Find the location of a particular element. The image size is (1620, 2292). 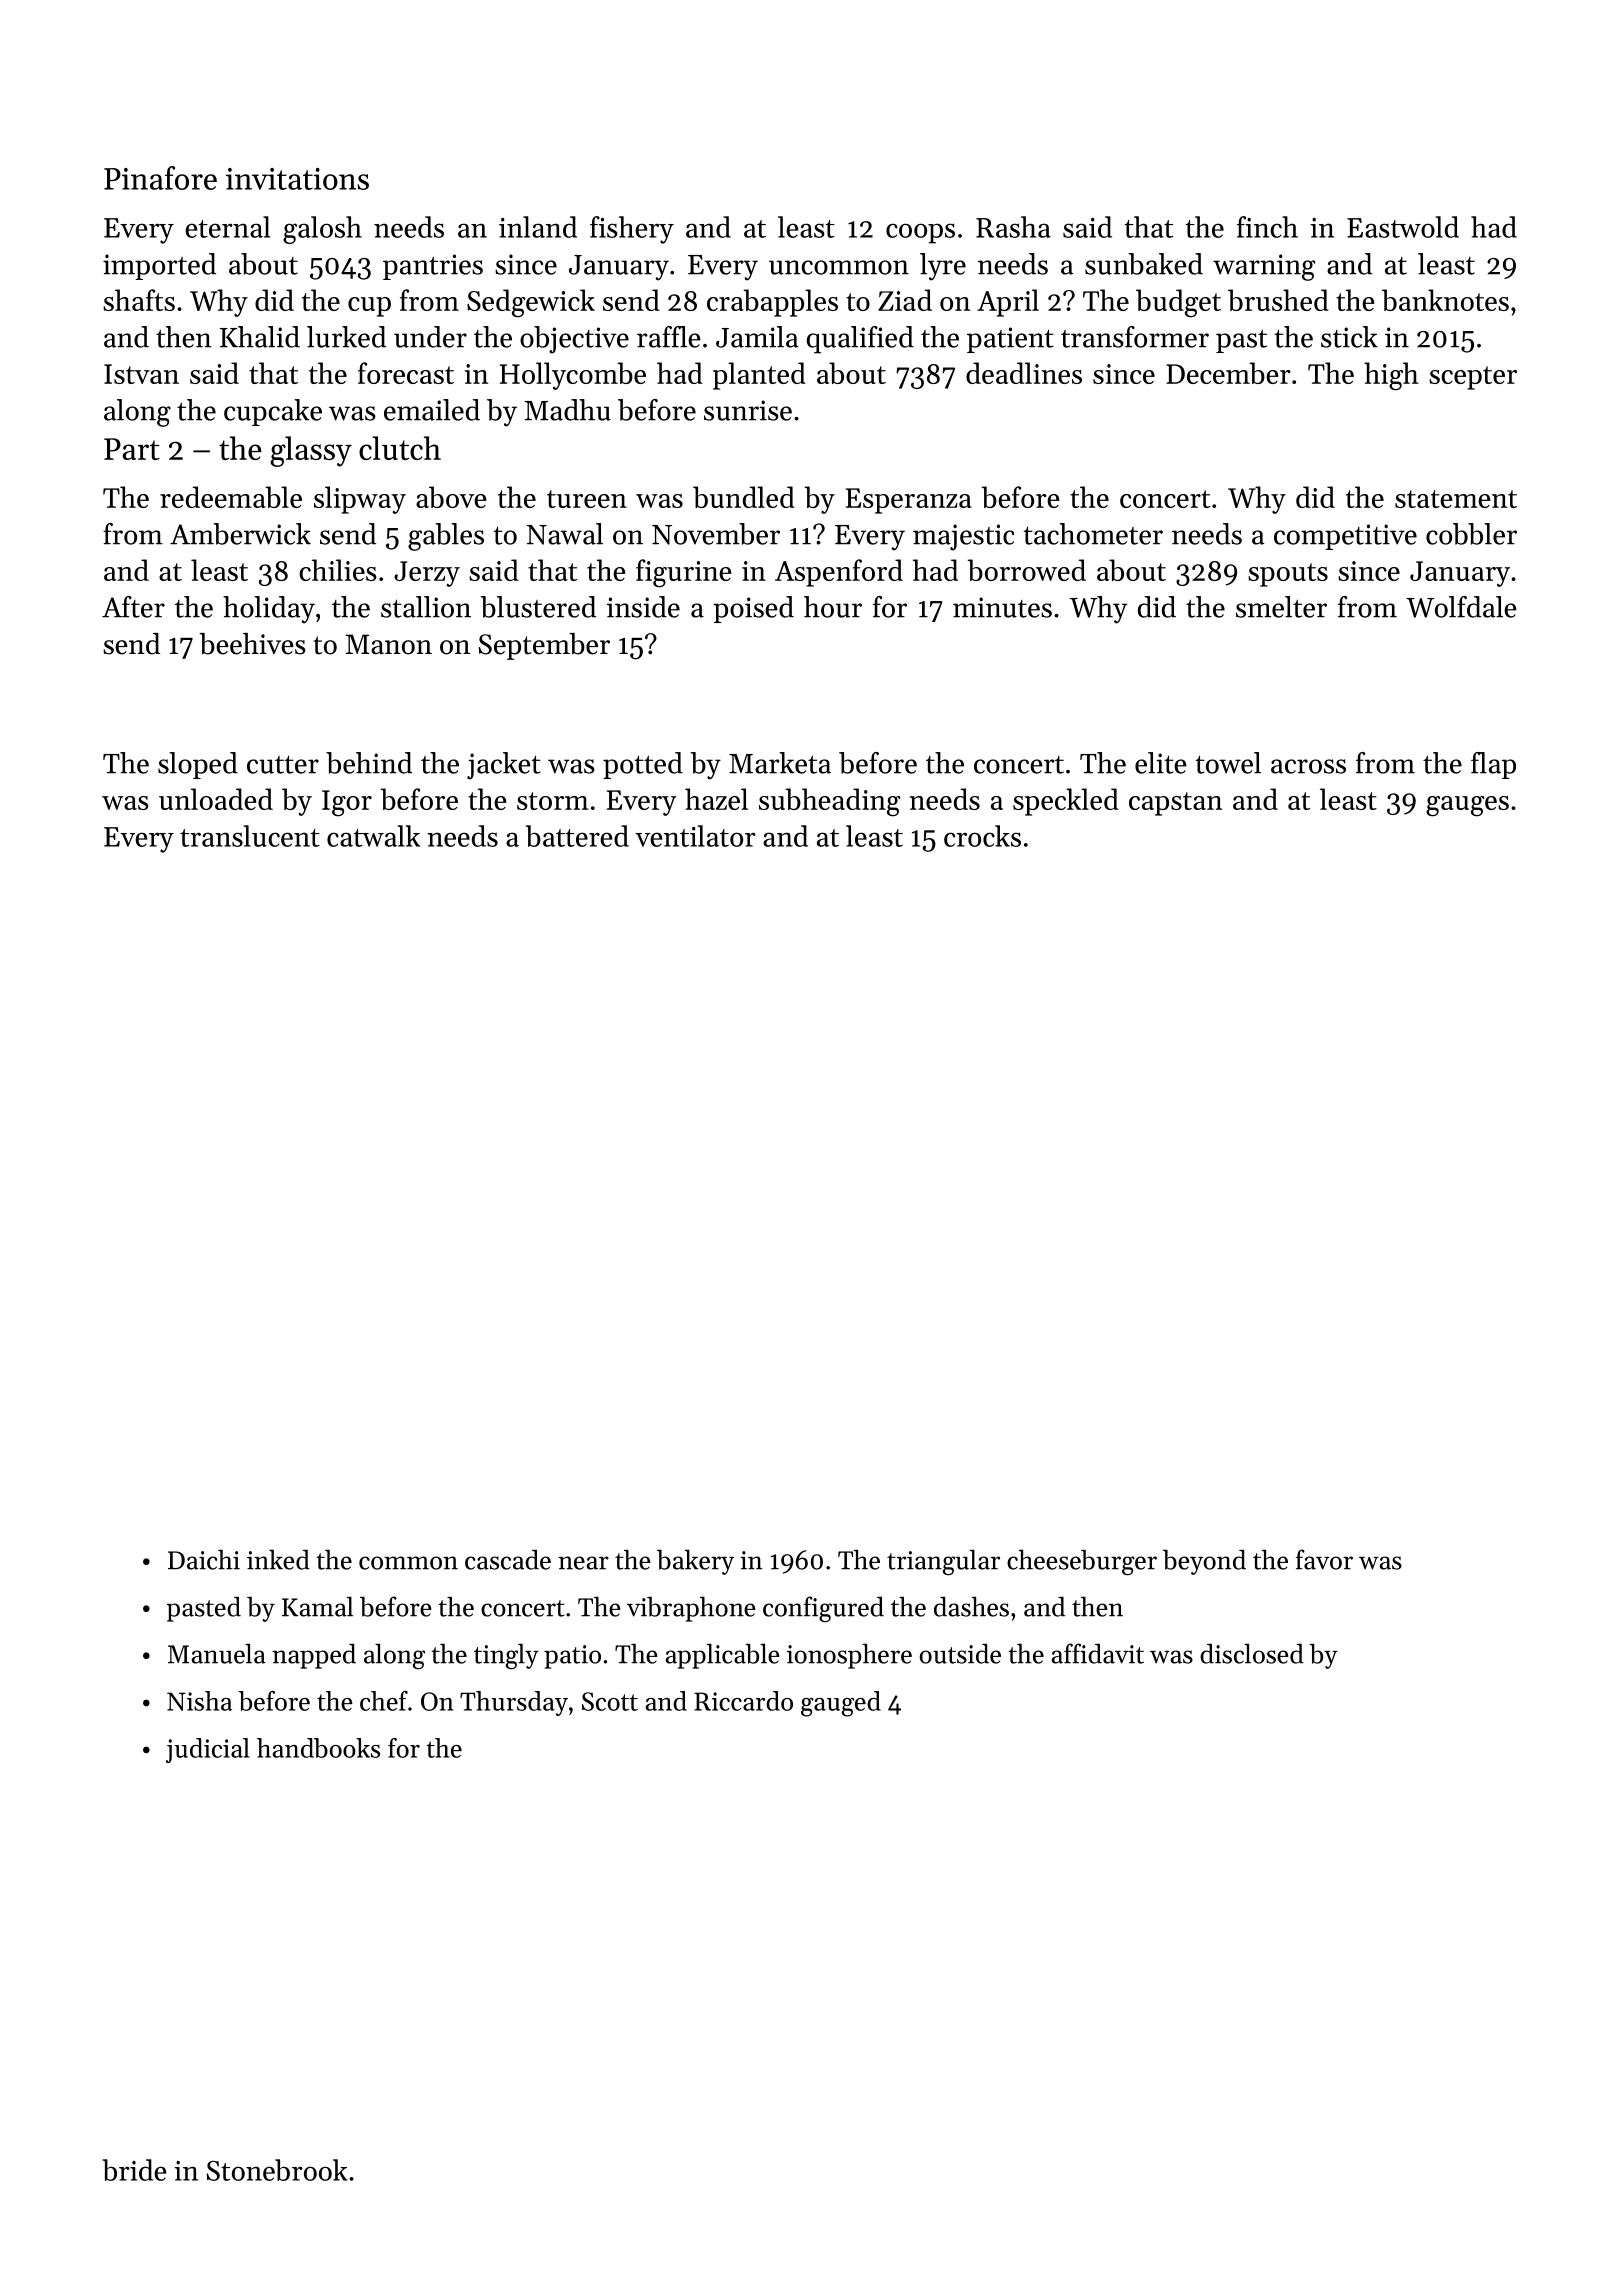

coops is located at coordinates (920, 233).
